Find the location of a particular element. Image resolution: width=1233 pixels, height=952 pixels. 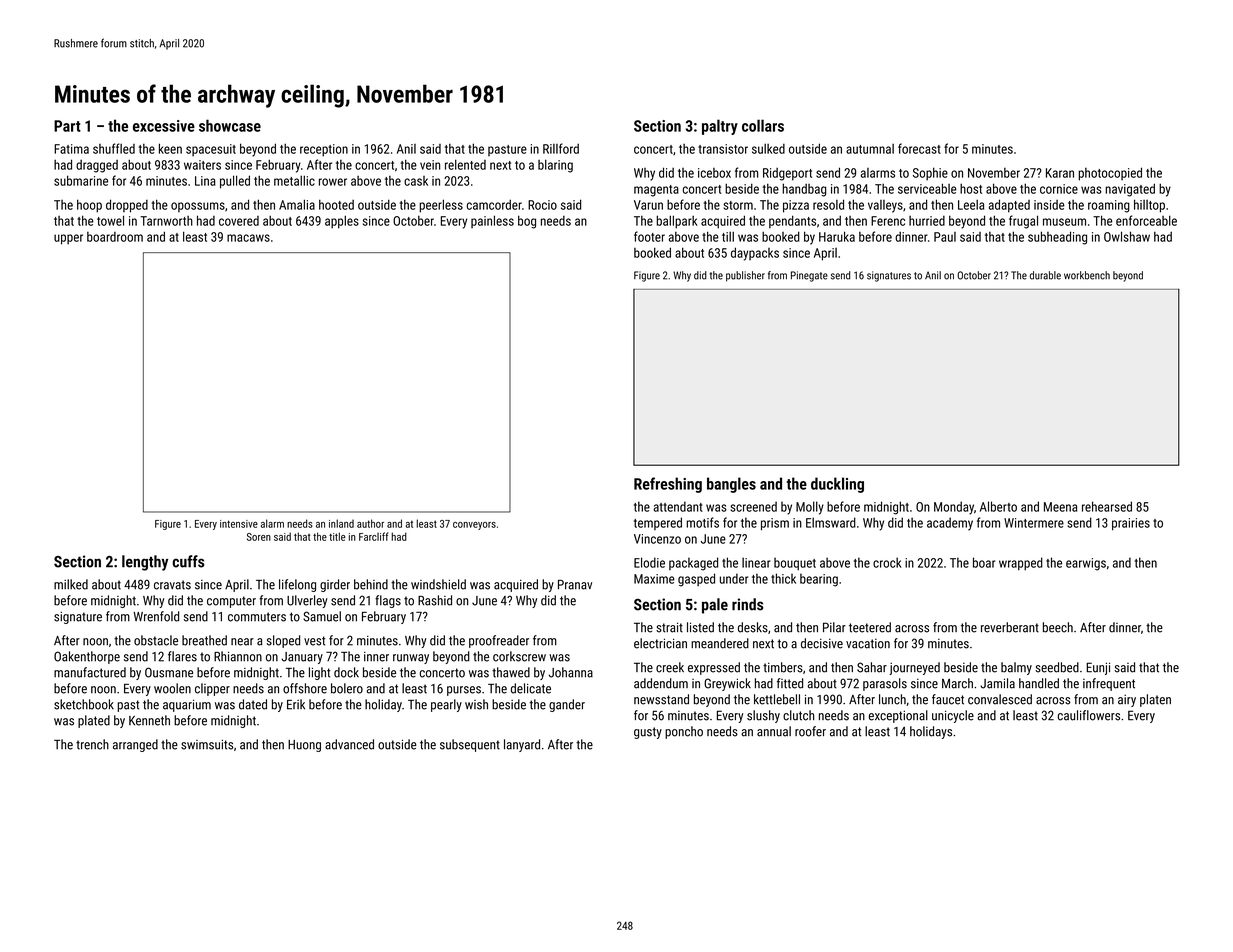

Part is located at coordinates (67, 126).
